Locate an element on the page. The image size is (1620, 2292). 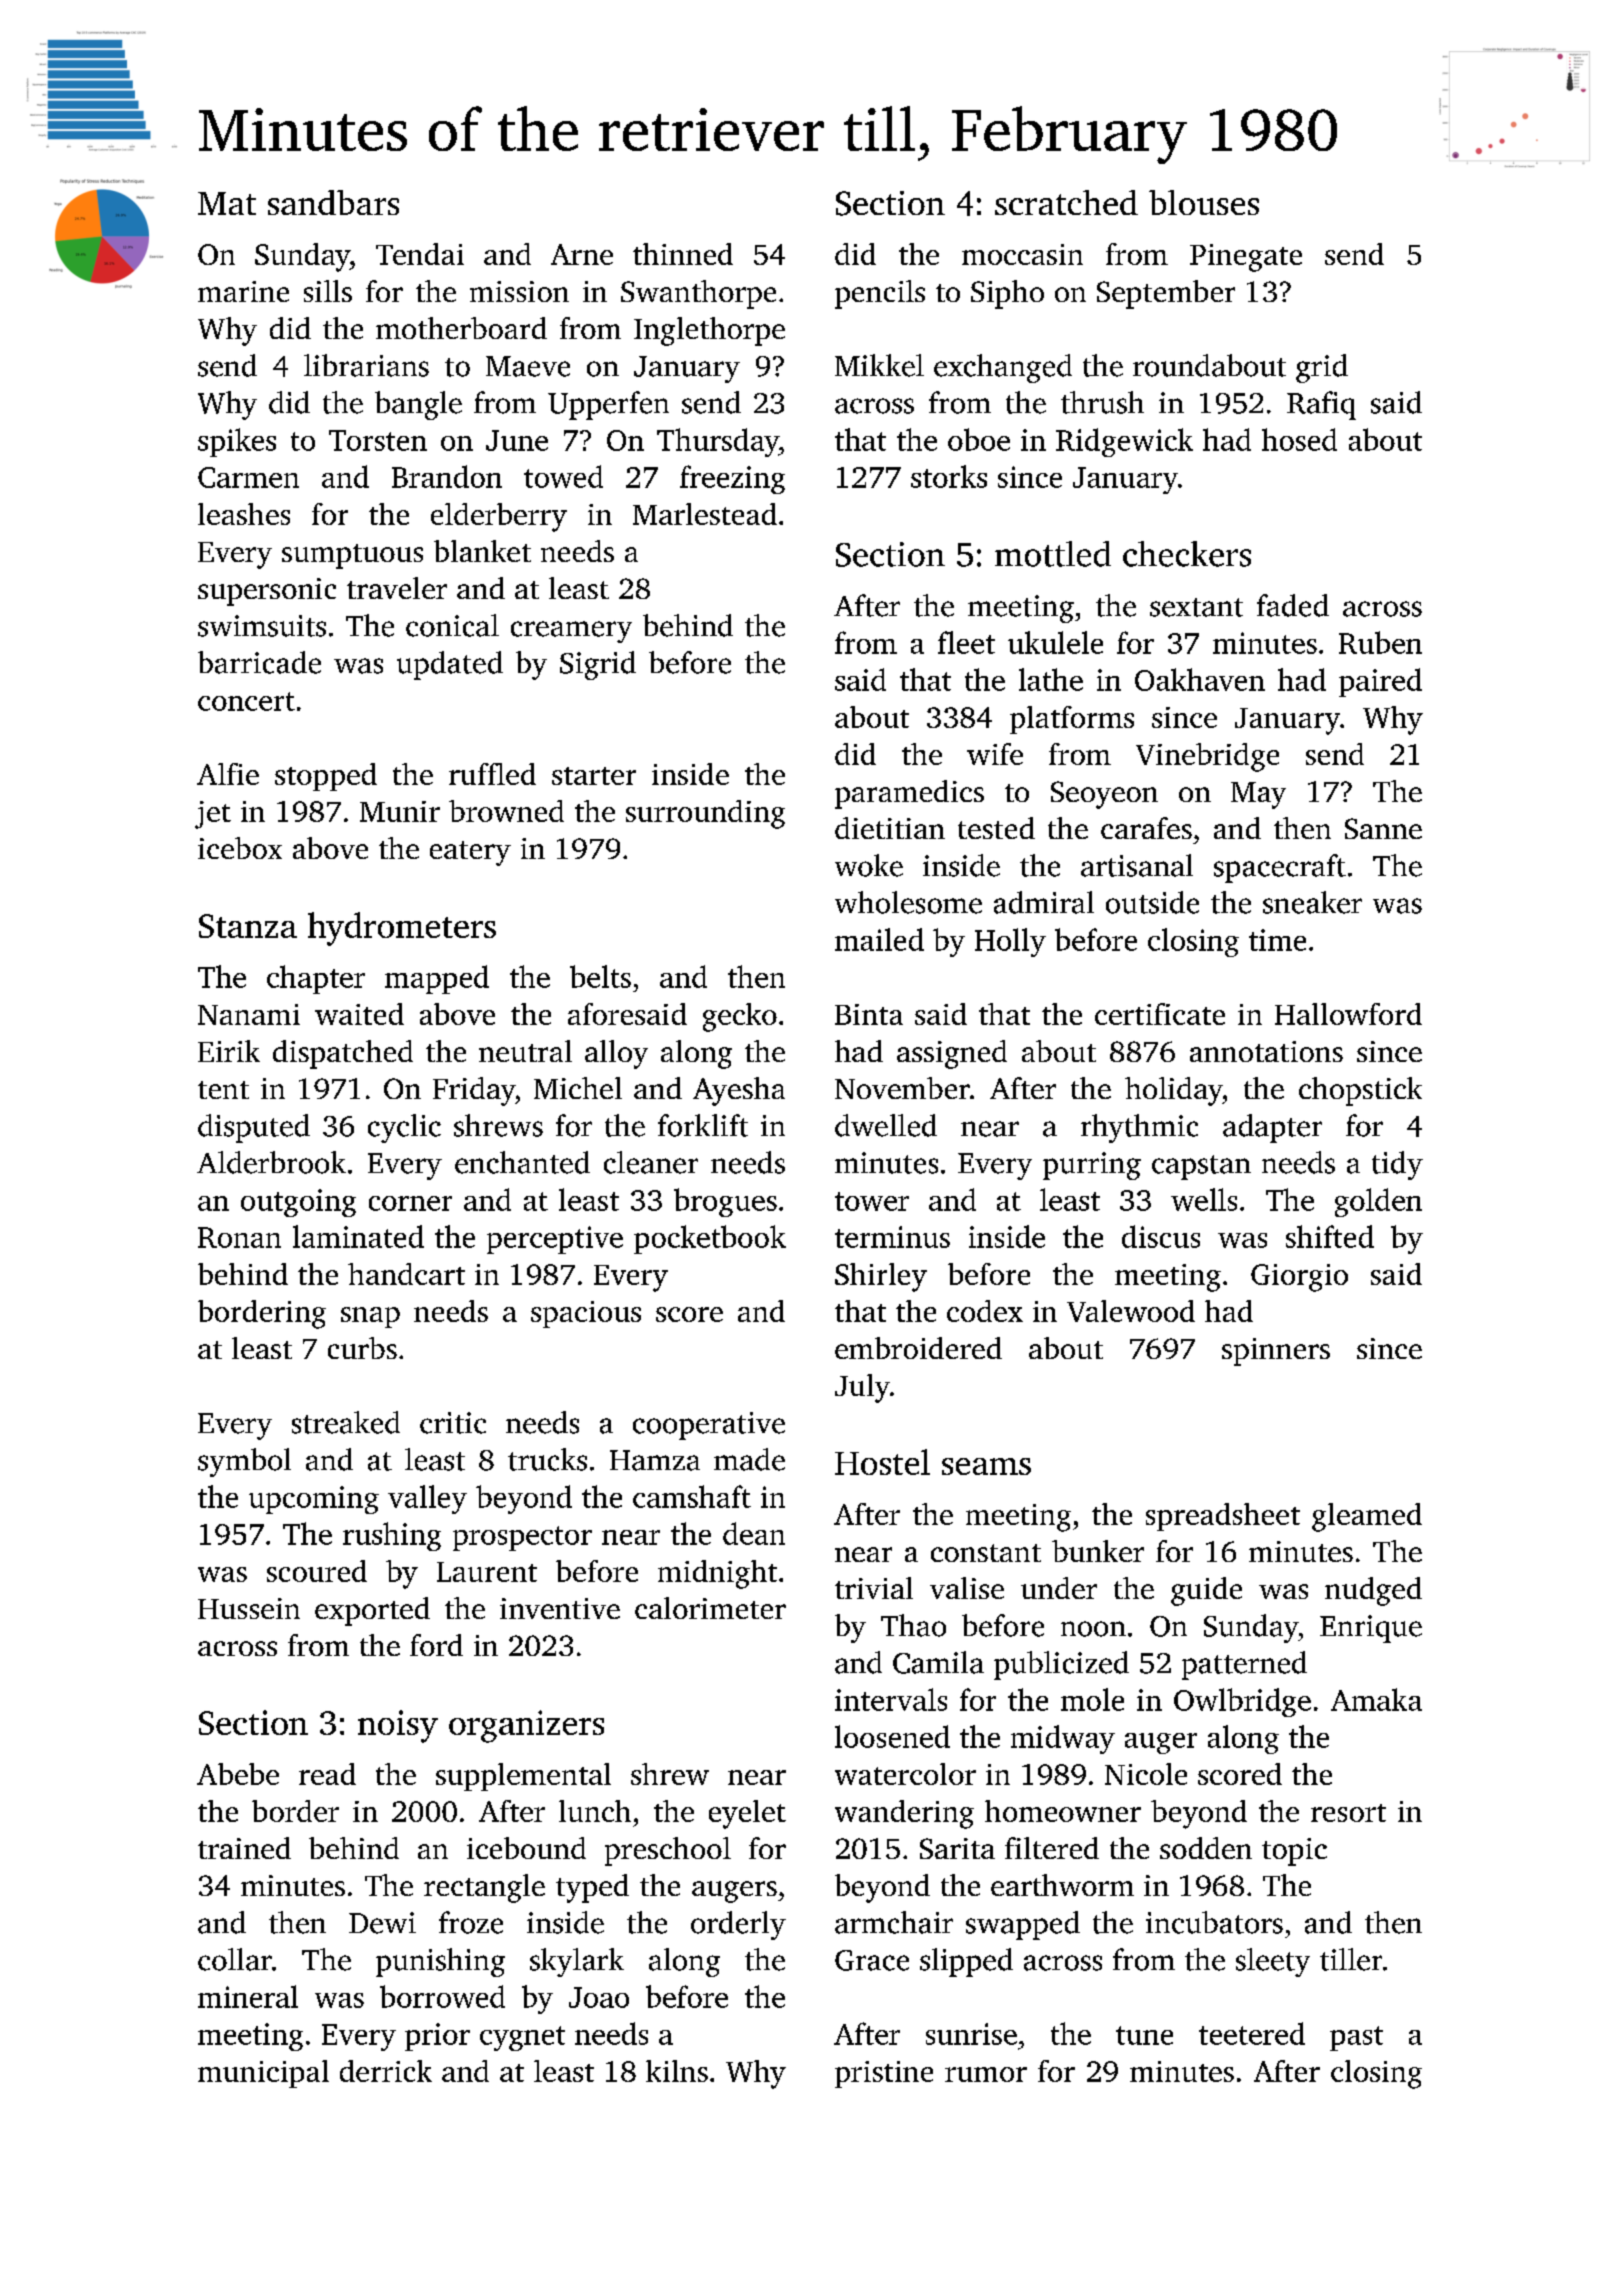
calorimeter is located at coordinates (710, 1608).
